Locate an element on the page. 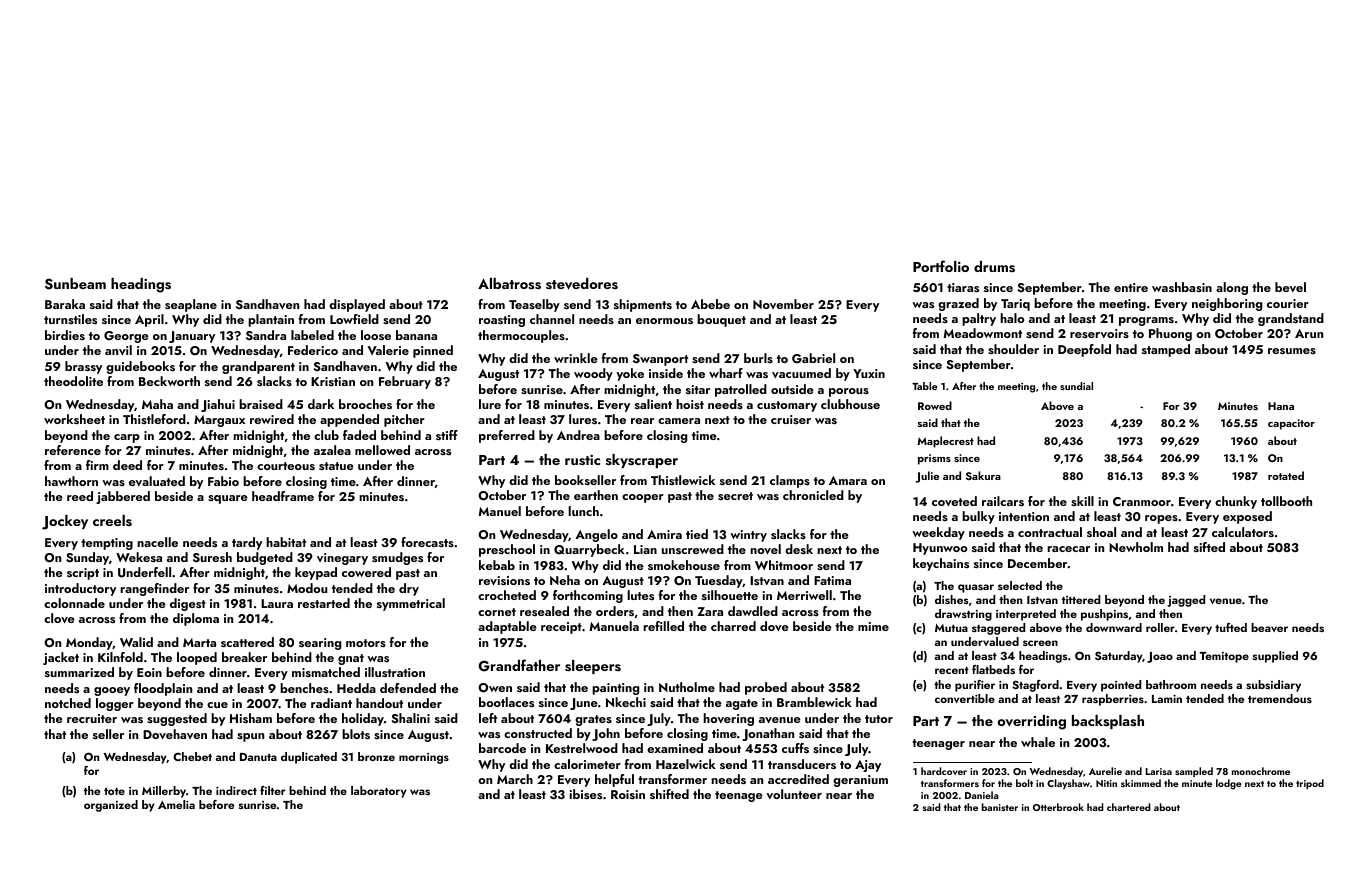  reference is located at coordinates (73, 450).
